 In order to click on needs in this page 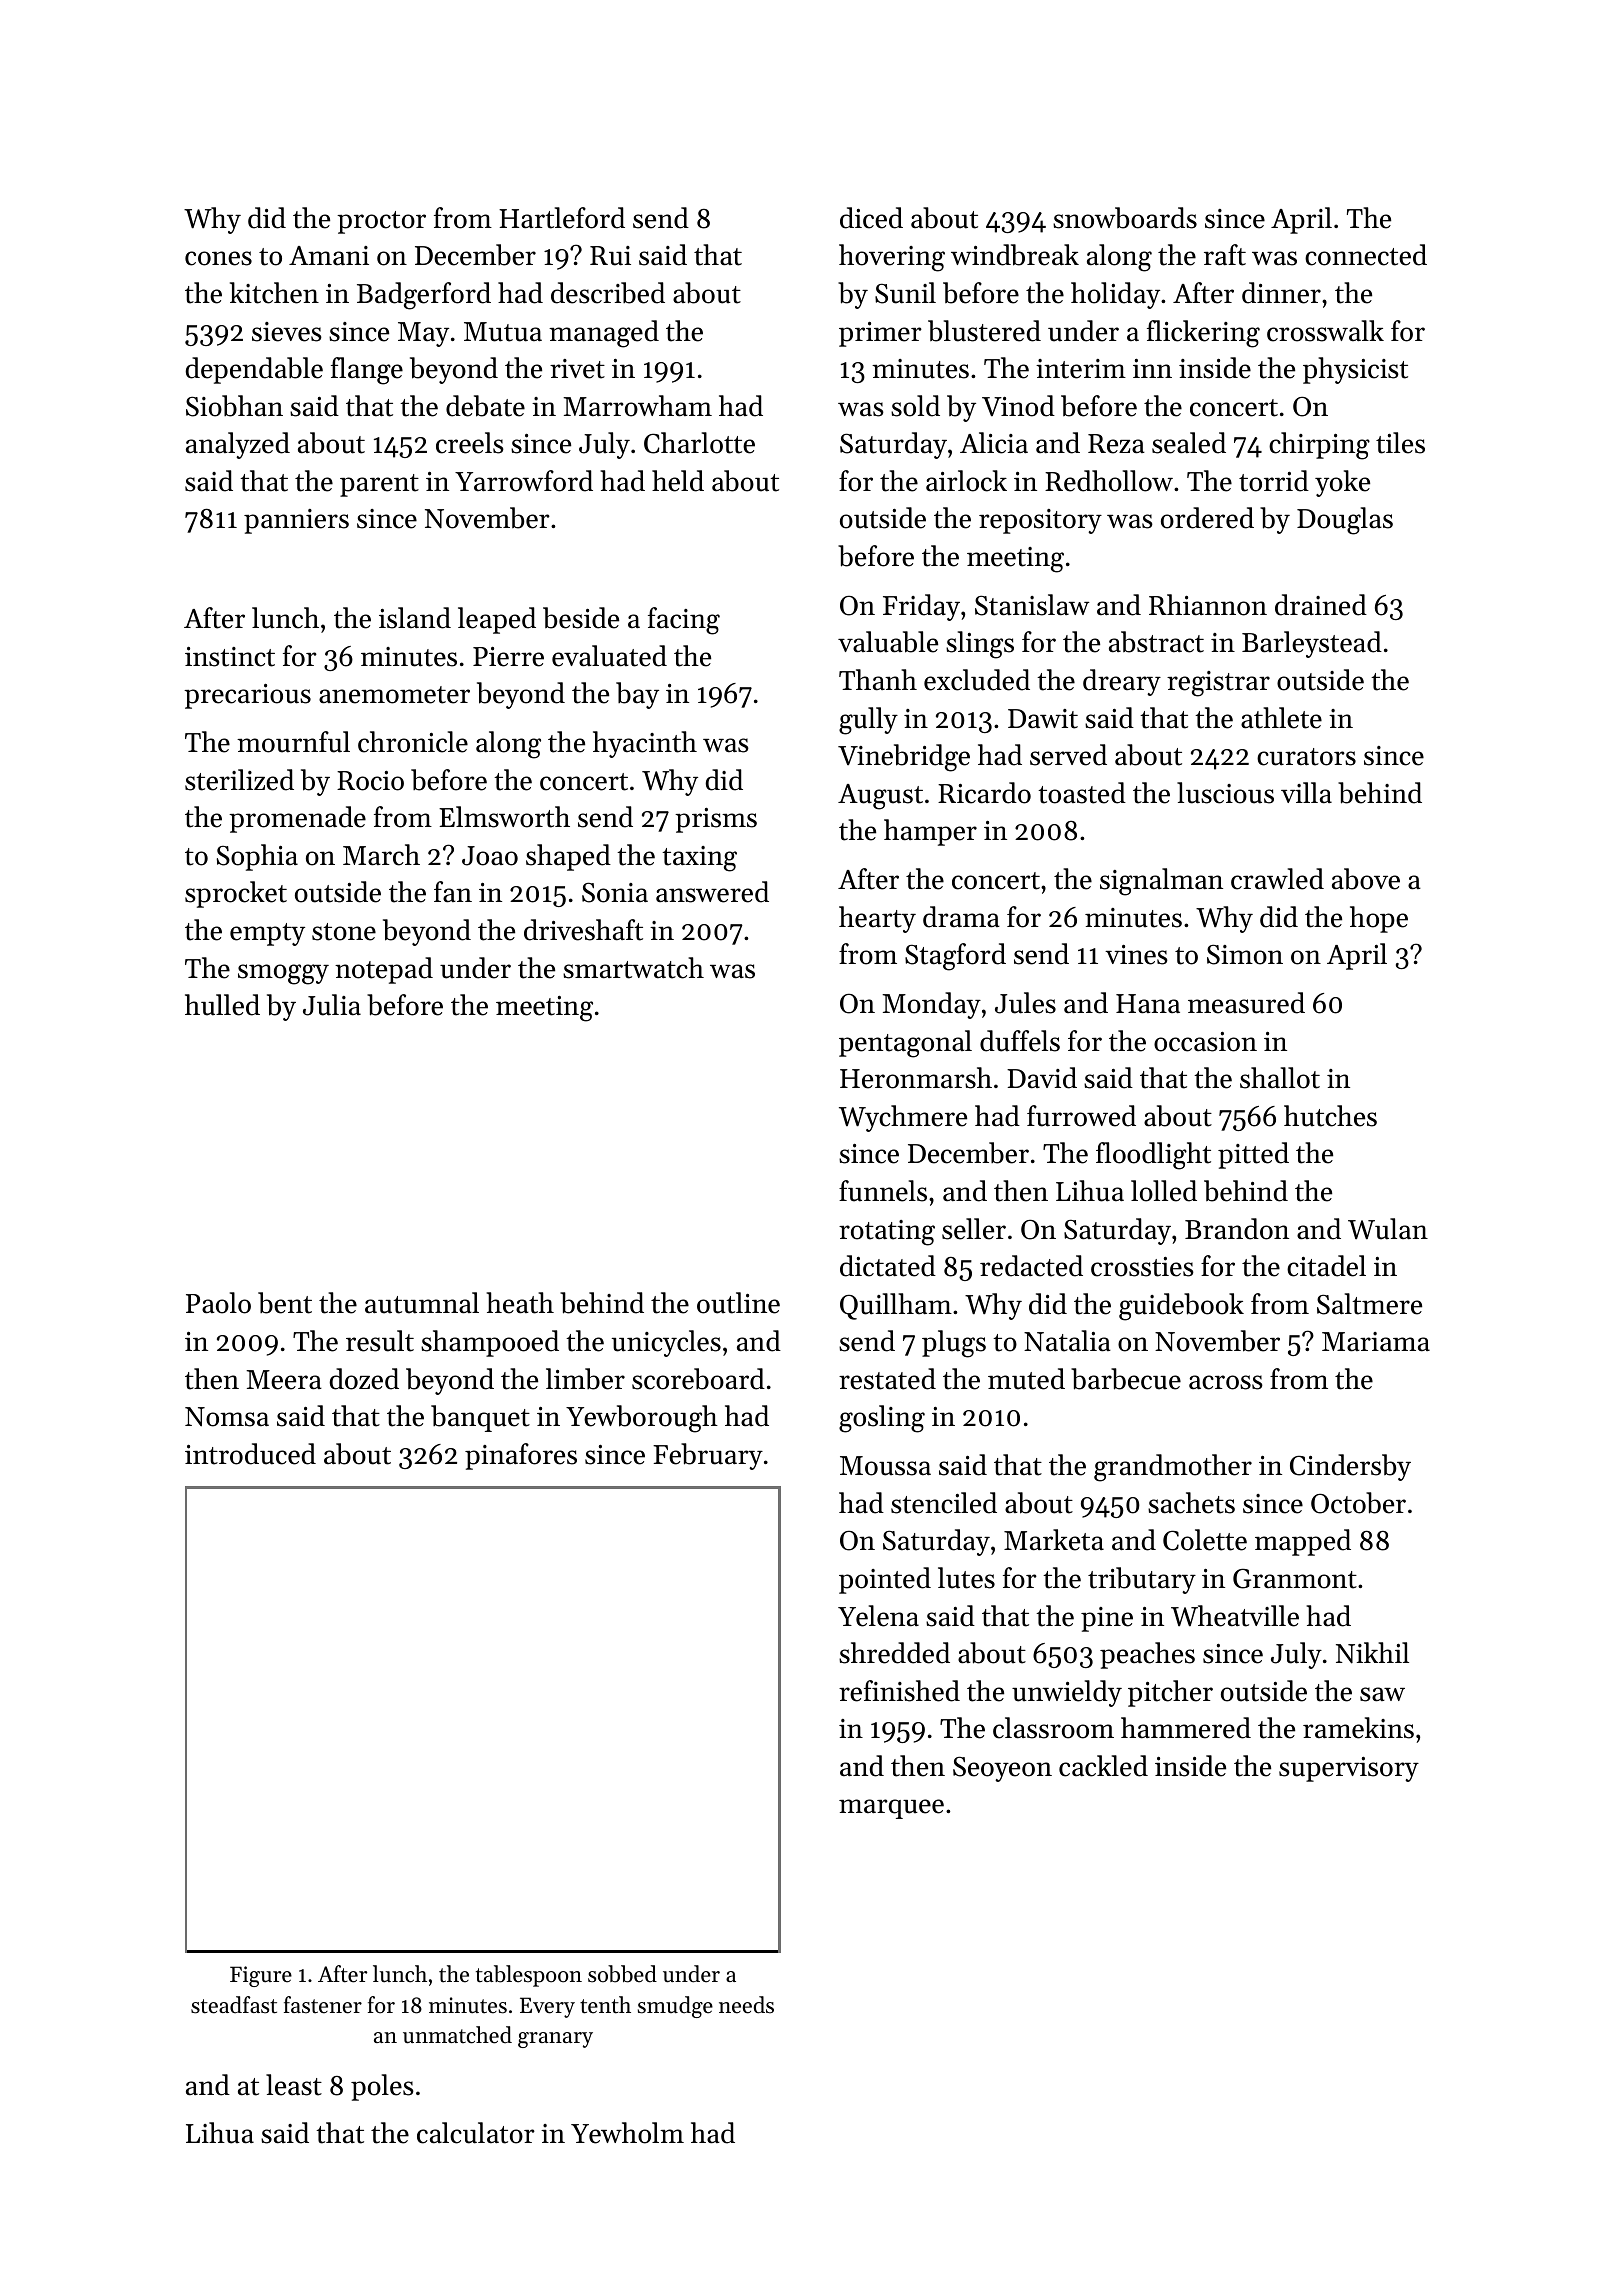, I will do `click(746, 2005)`.
